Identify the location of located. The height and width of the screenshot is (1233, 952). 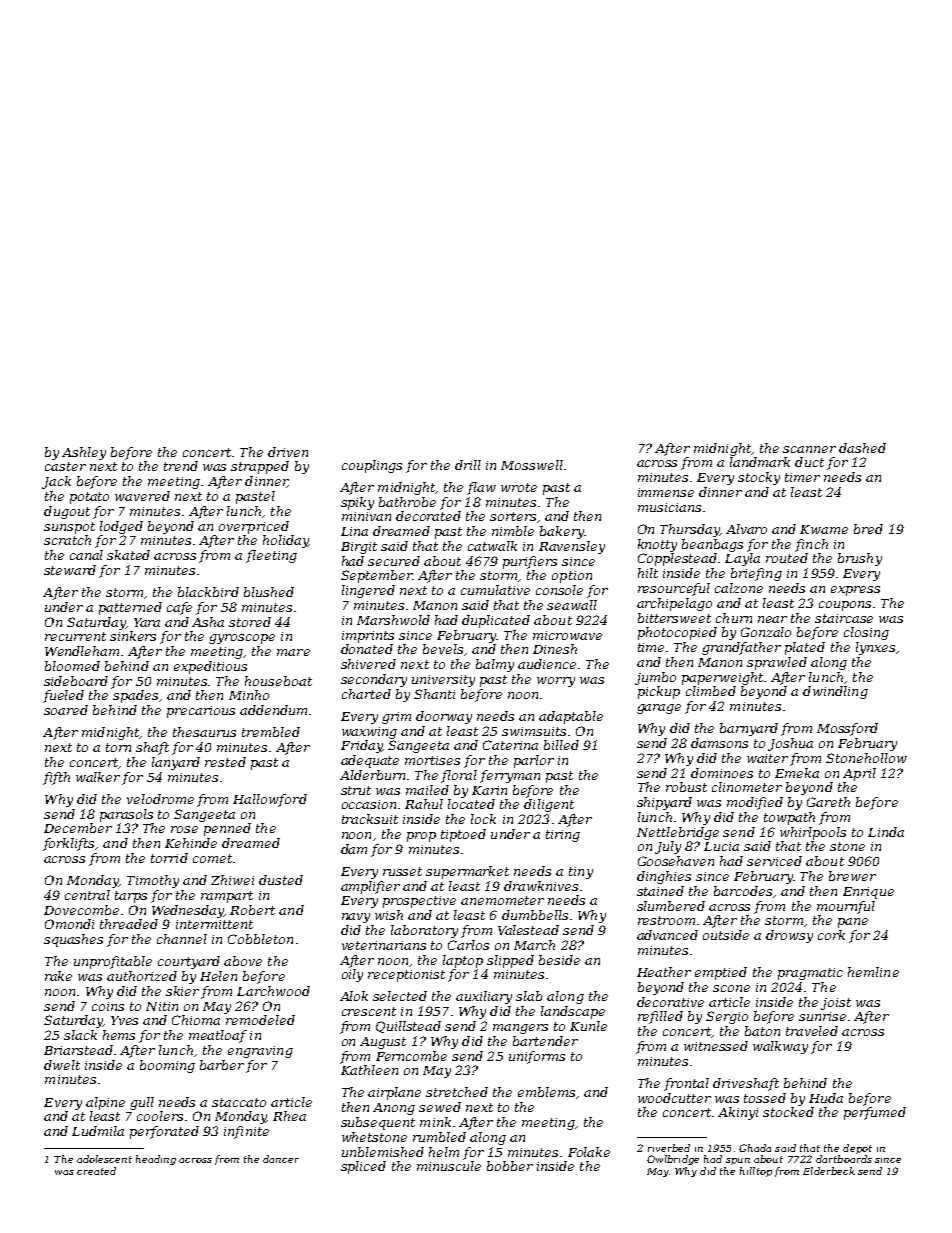
(471, 804).
